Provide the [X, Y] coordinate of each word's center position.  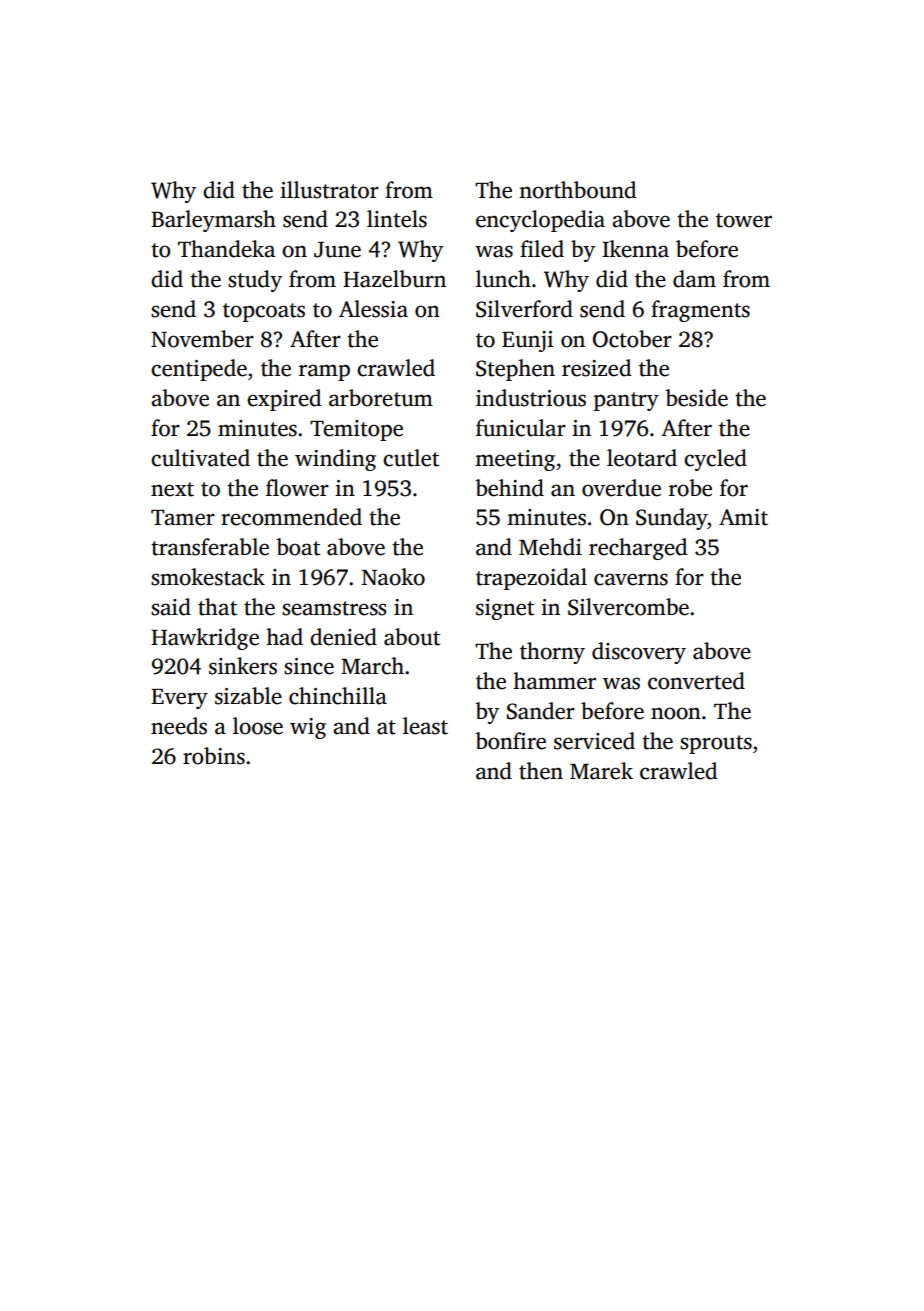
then [541, 771]
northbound [577, 190]
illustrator [329, 190]
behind [509, 488]
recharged [638, 549]
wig [308, 728]
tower [744, 220]
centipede [199, 370]
